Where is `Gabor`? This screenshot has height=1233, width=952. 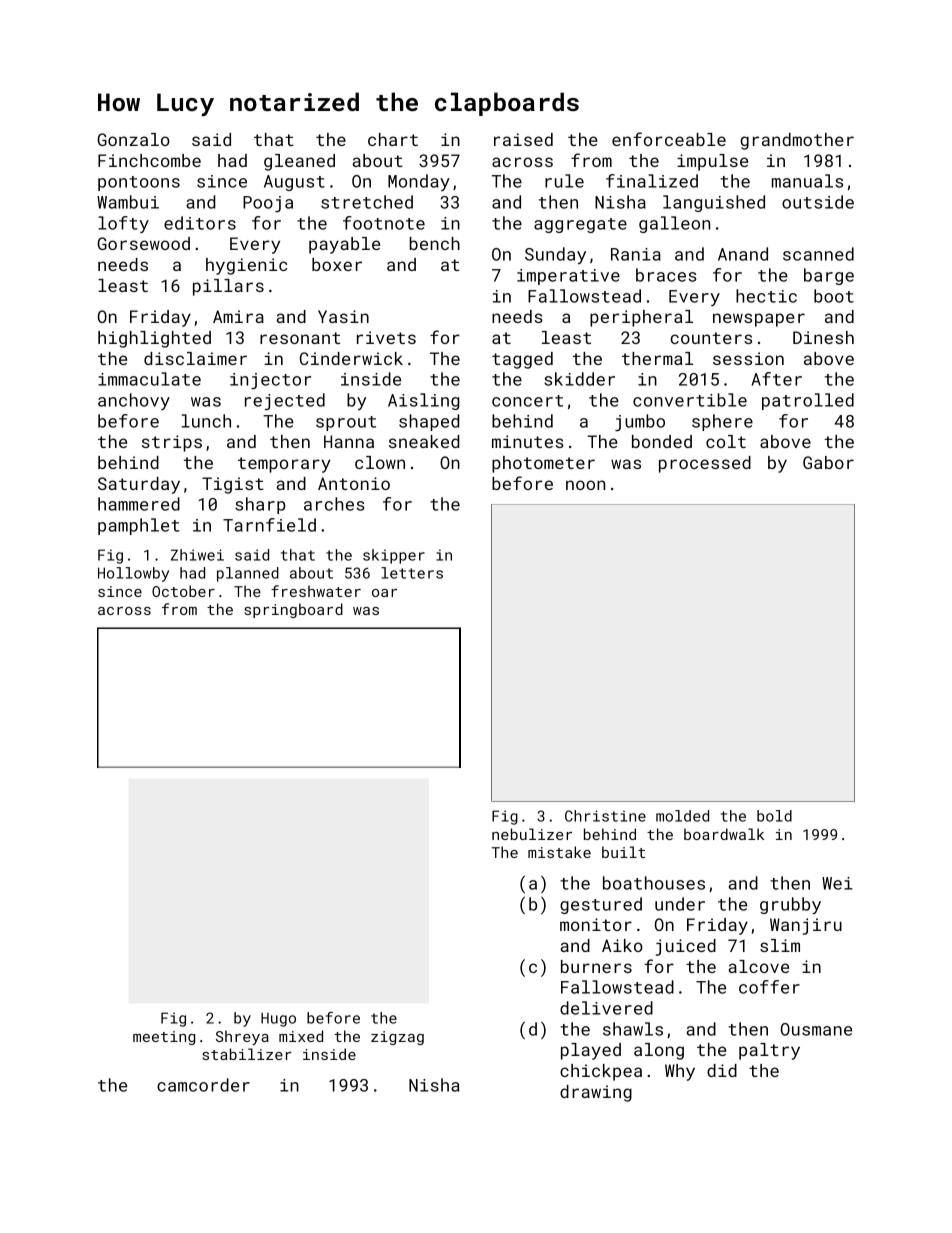
Gabor is located at coordinates (828, 462).
